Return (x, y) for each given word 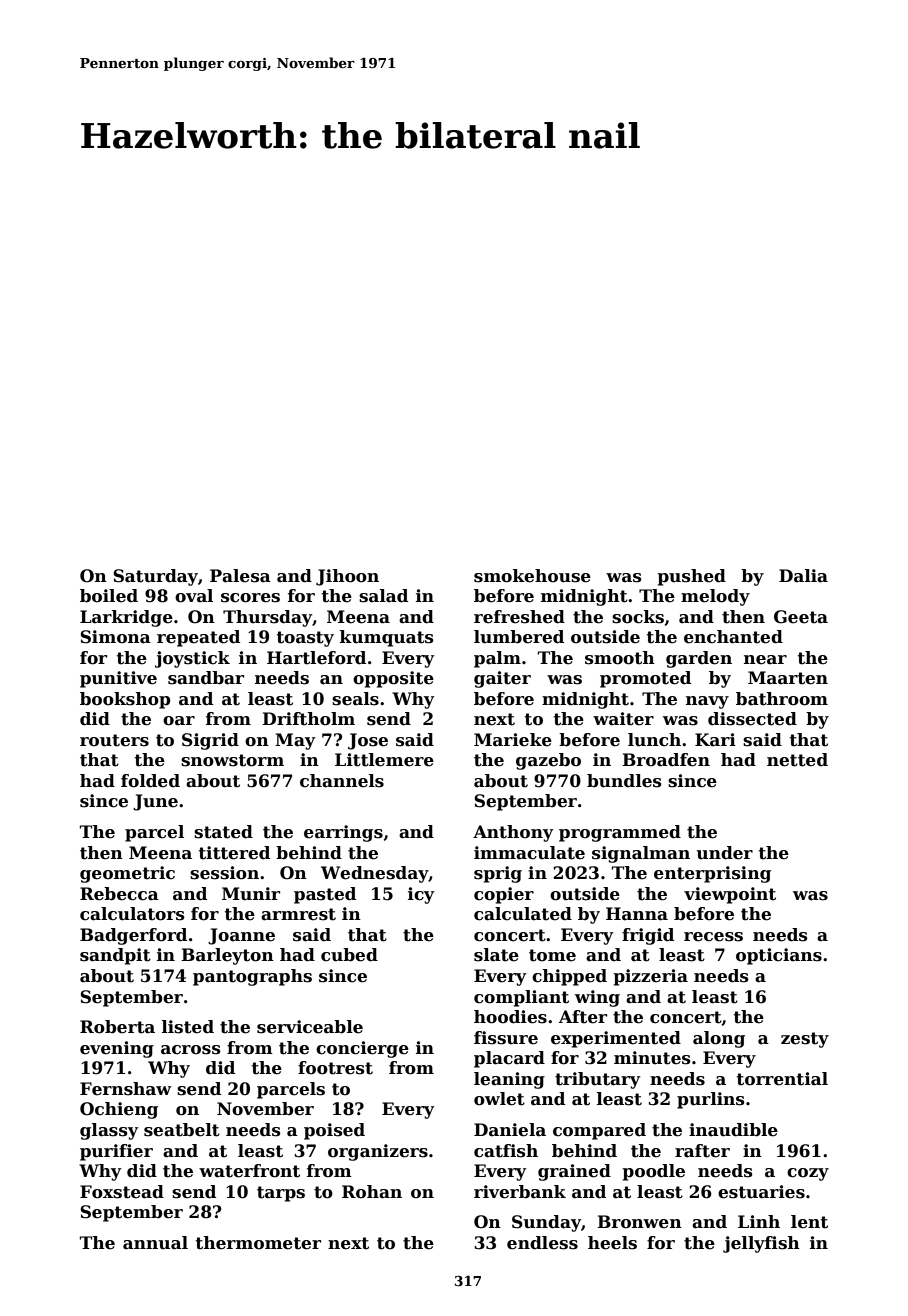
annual (155, 1243)
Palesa (240, 576)
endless (542, 1243)
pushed (691, 577)
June (155, 802)
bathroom (782, 699)
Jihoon (347, 577)
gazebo (548, 761)
